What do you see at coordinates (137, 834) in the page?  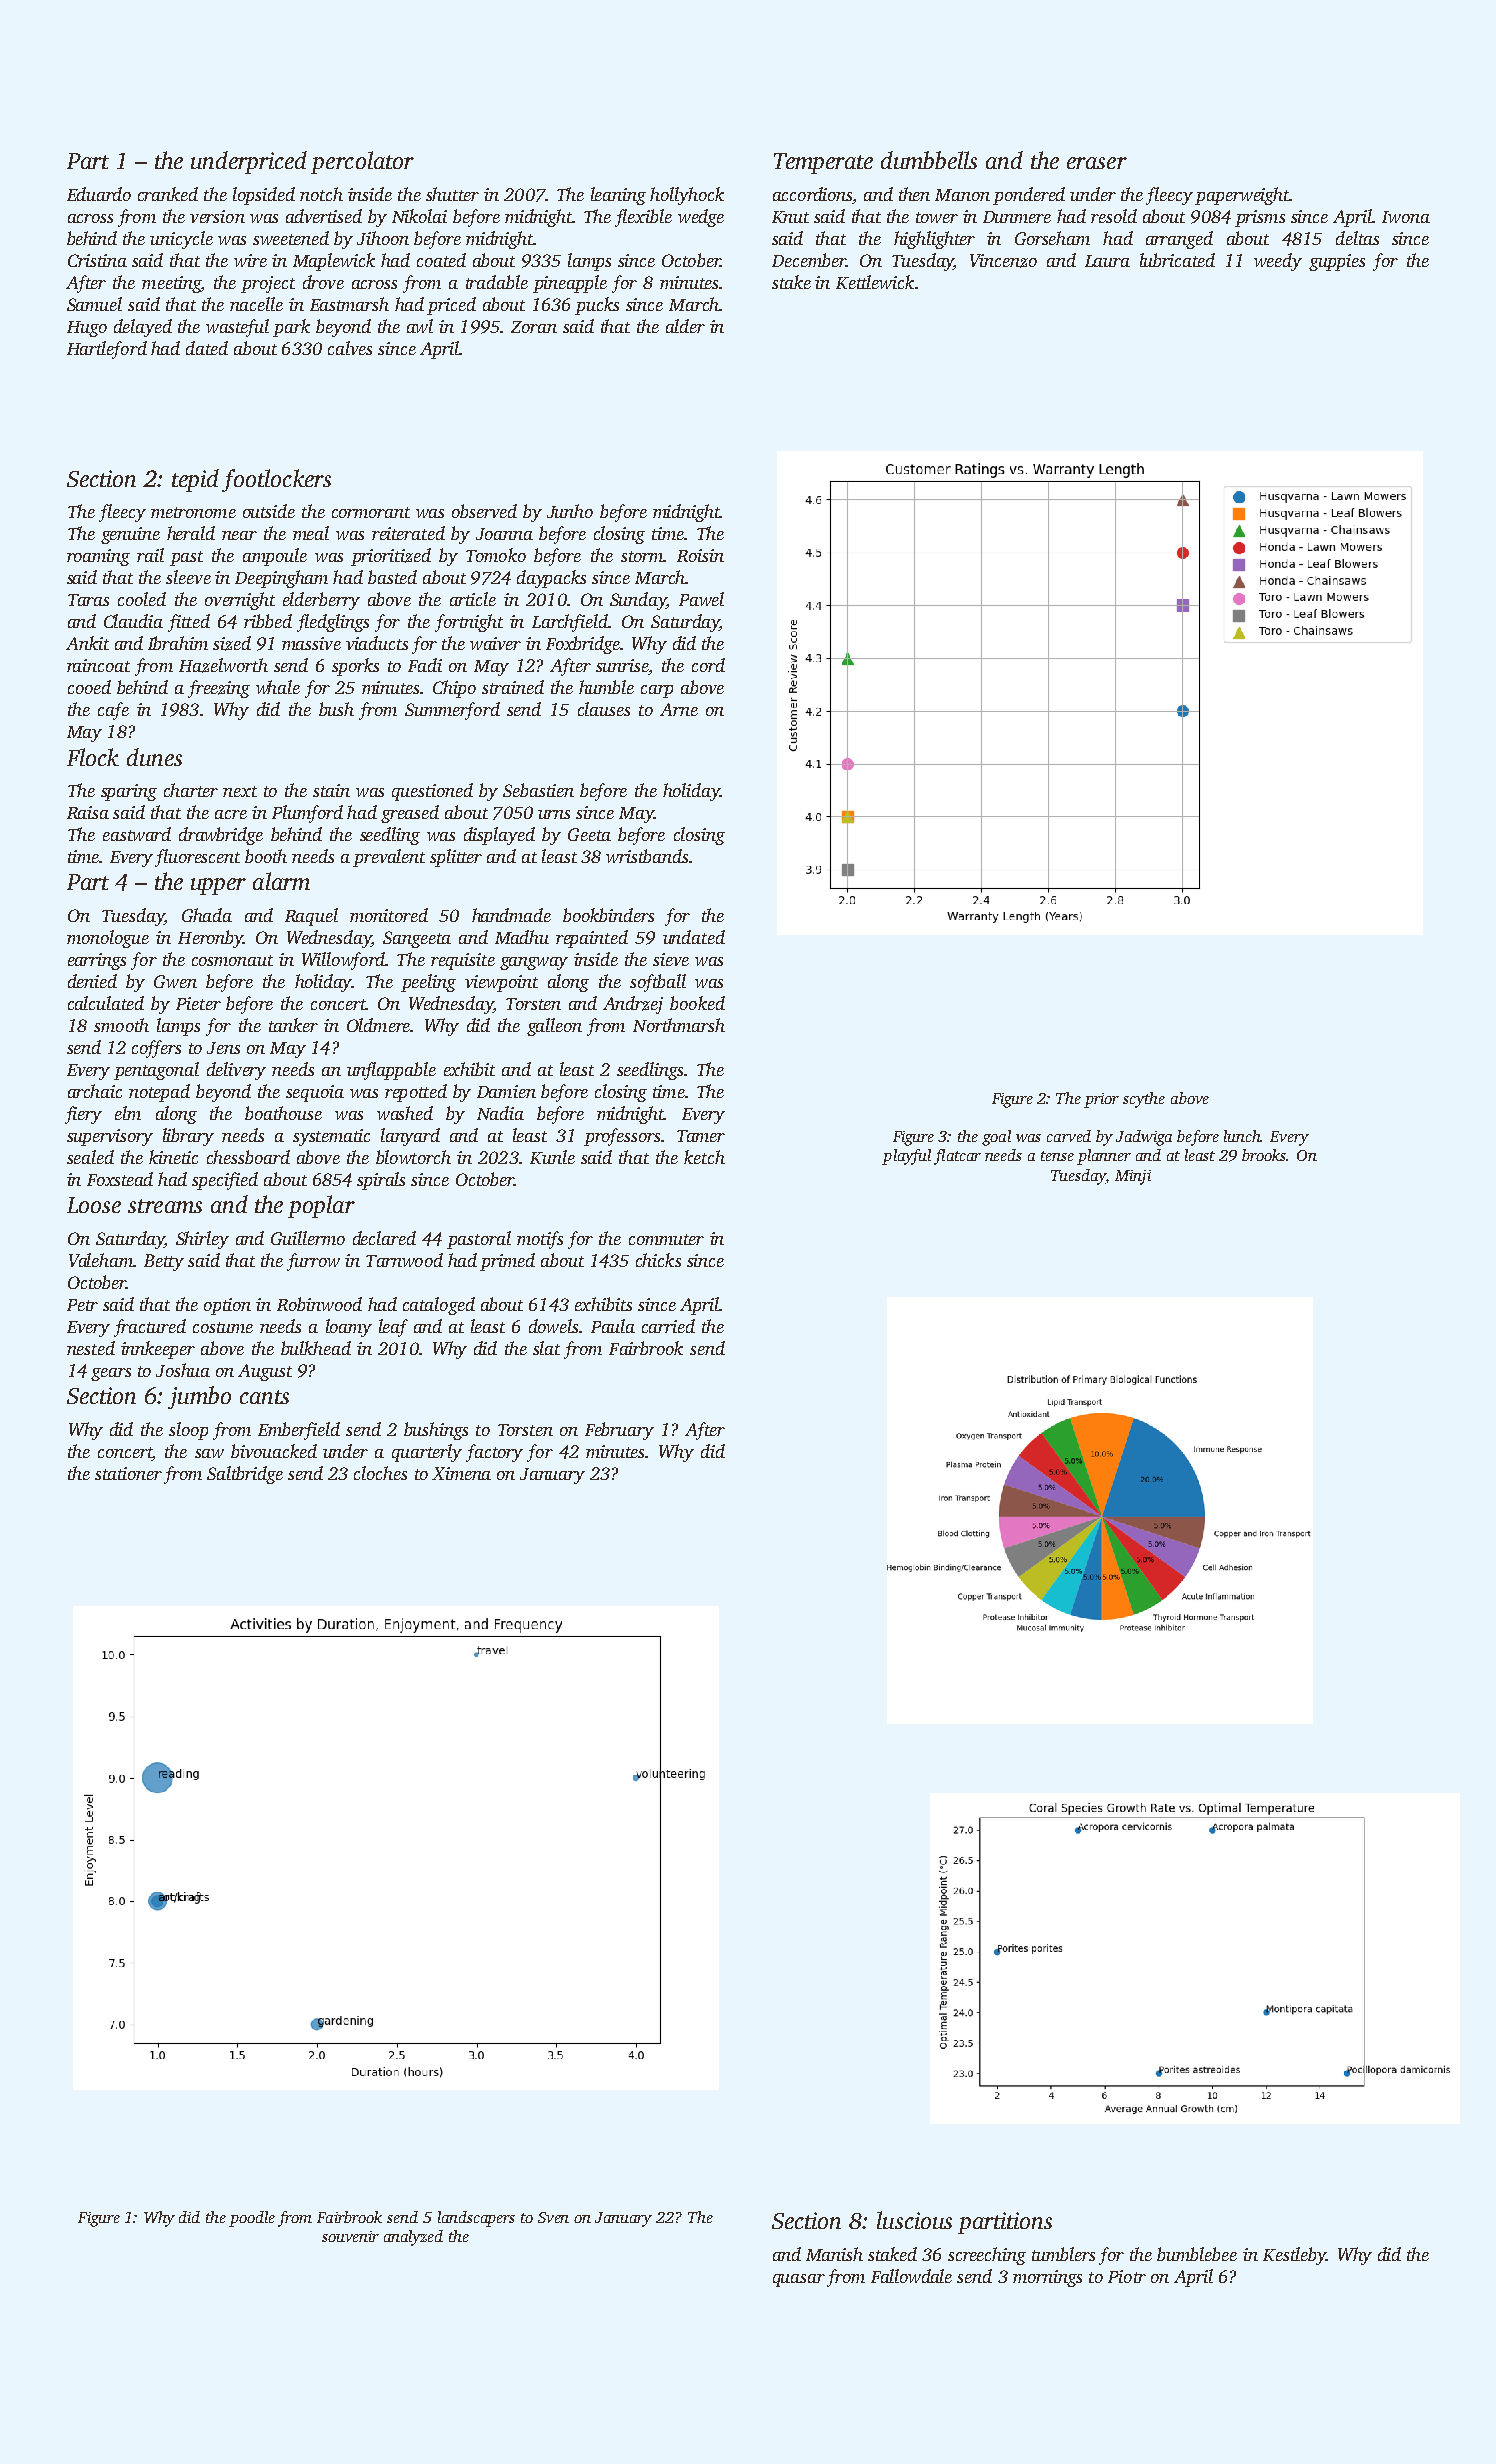 I see `eastward` at bounding box center [137, 834].
